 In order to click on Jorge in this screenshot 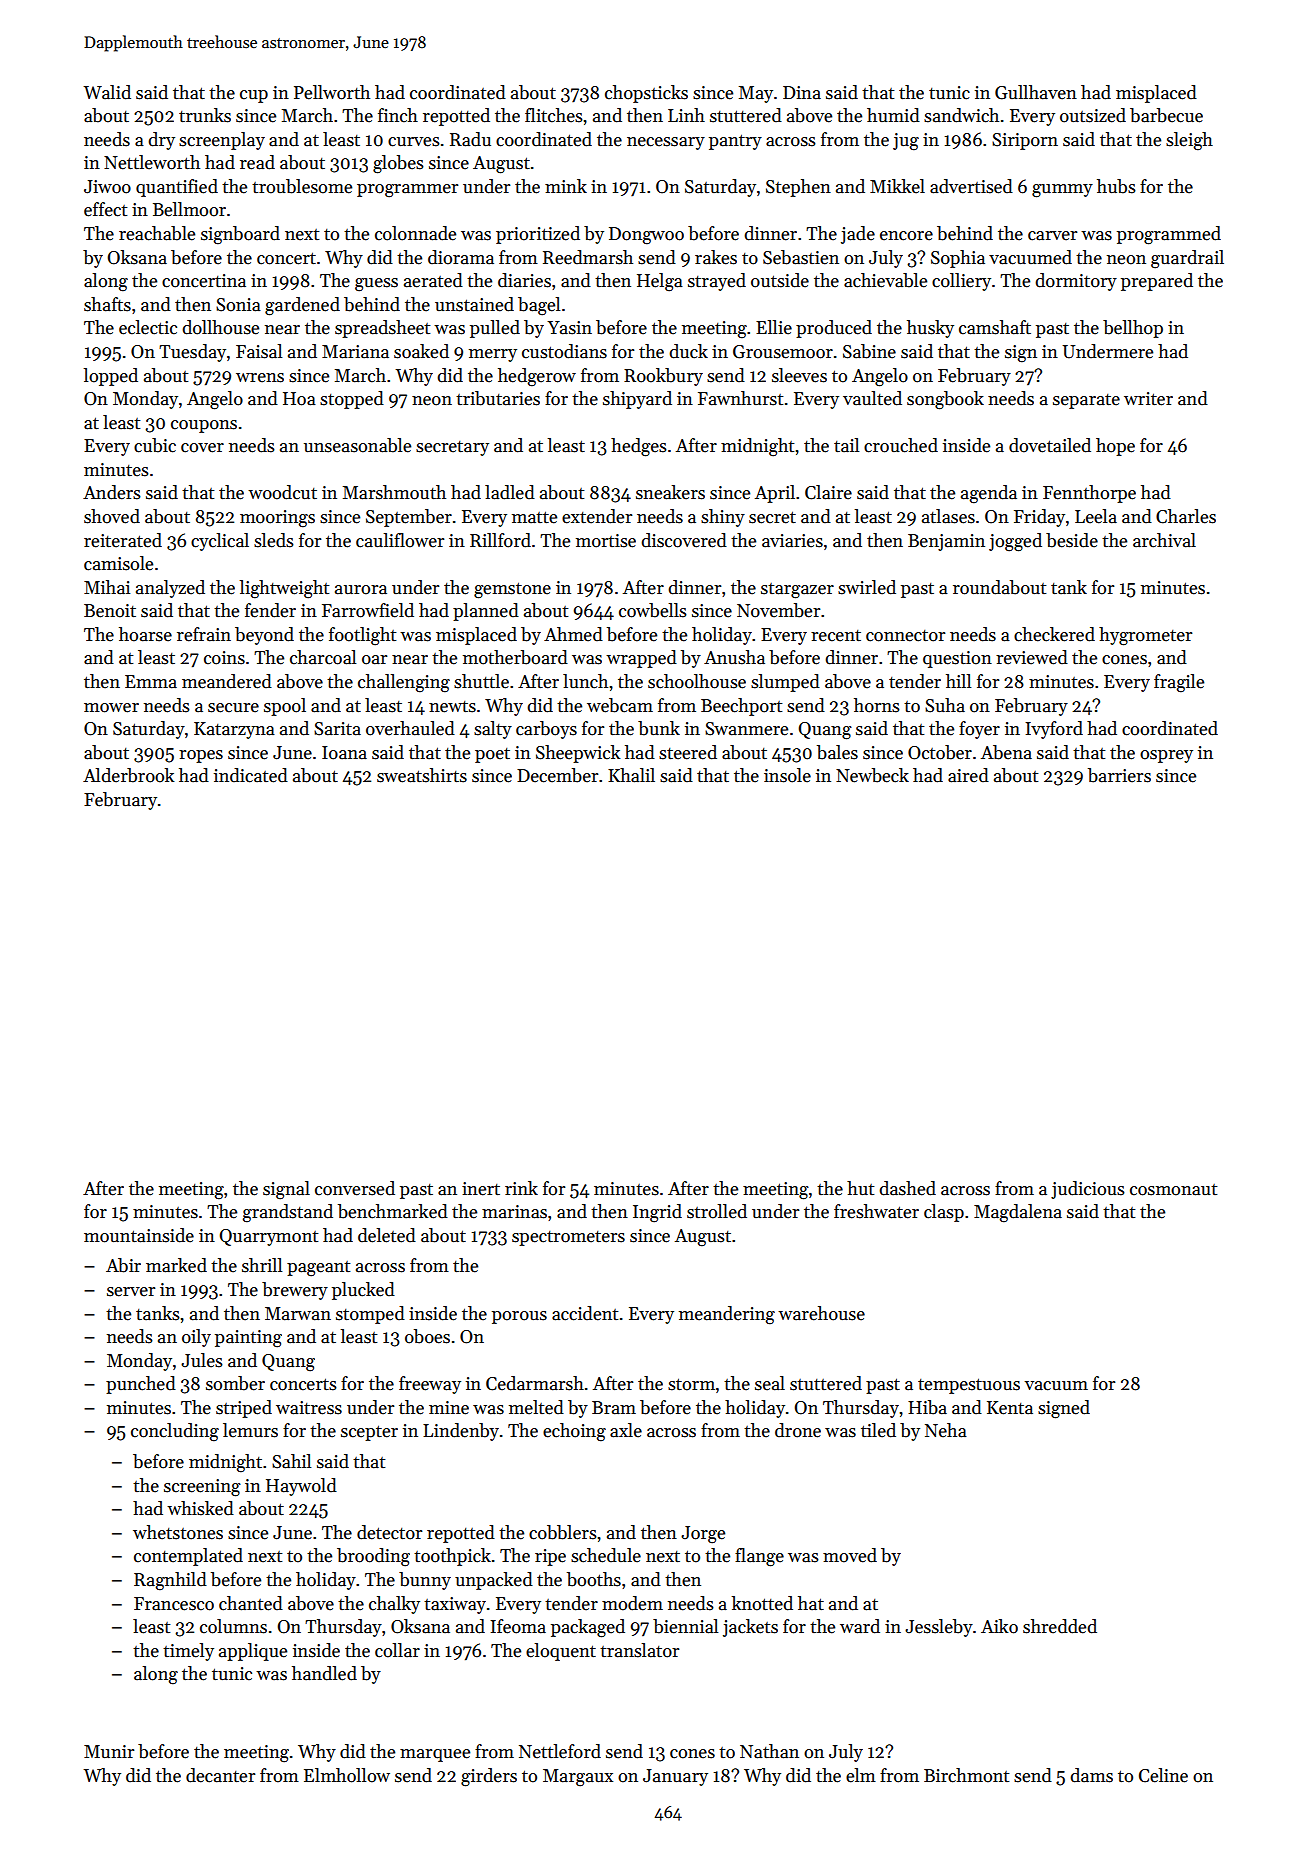, I will do `click(703, 1535)`.
